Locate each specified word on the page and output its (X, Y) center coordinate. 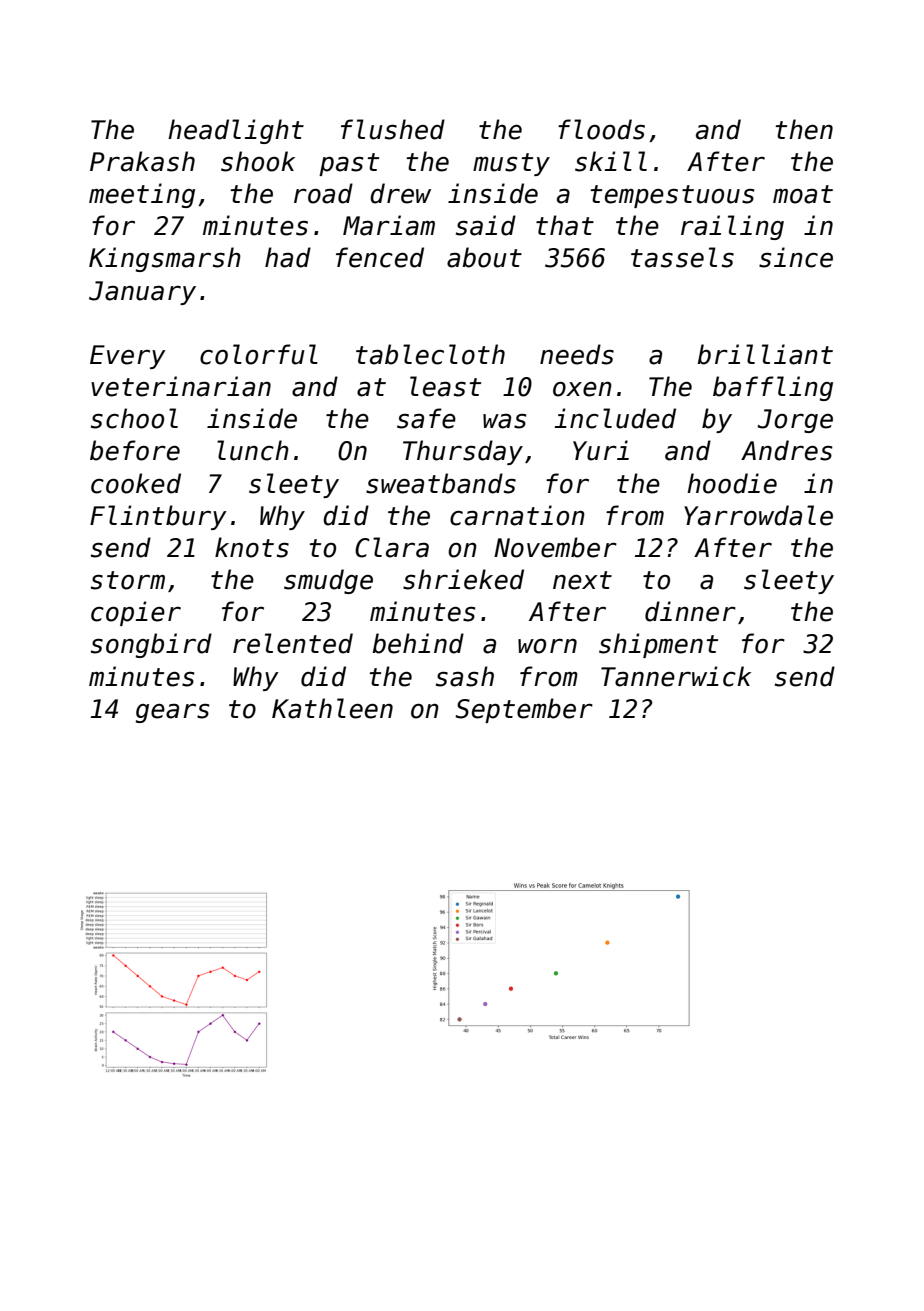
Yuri (601, 450)
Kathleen (332, 708)
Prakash (142, 161)
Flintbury (158, 517)
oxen (582, 389)
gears (172, 713)
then (804, 129)
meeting (142, 195)
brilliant (765, 354)
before (135, 450)
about (484, 257)
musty (511, 164)
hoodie (732, 483)
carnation (517, 515)
